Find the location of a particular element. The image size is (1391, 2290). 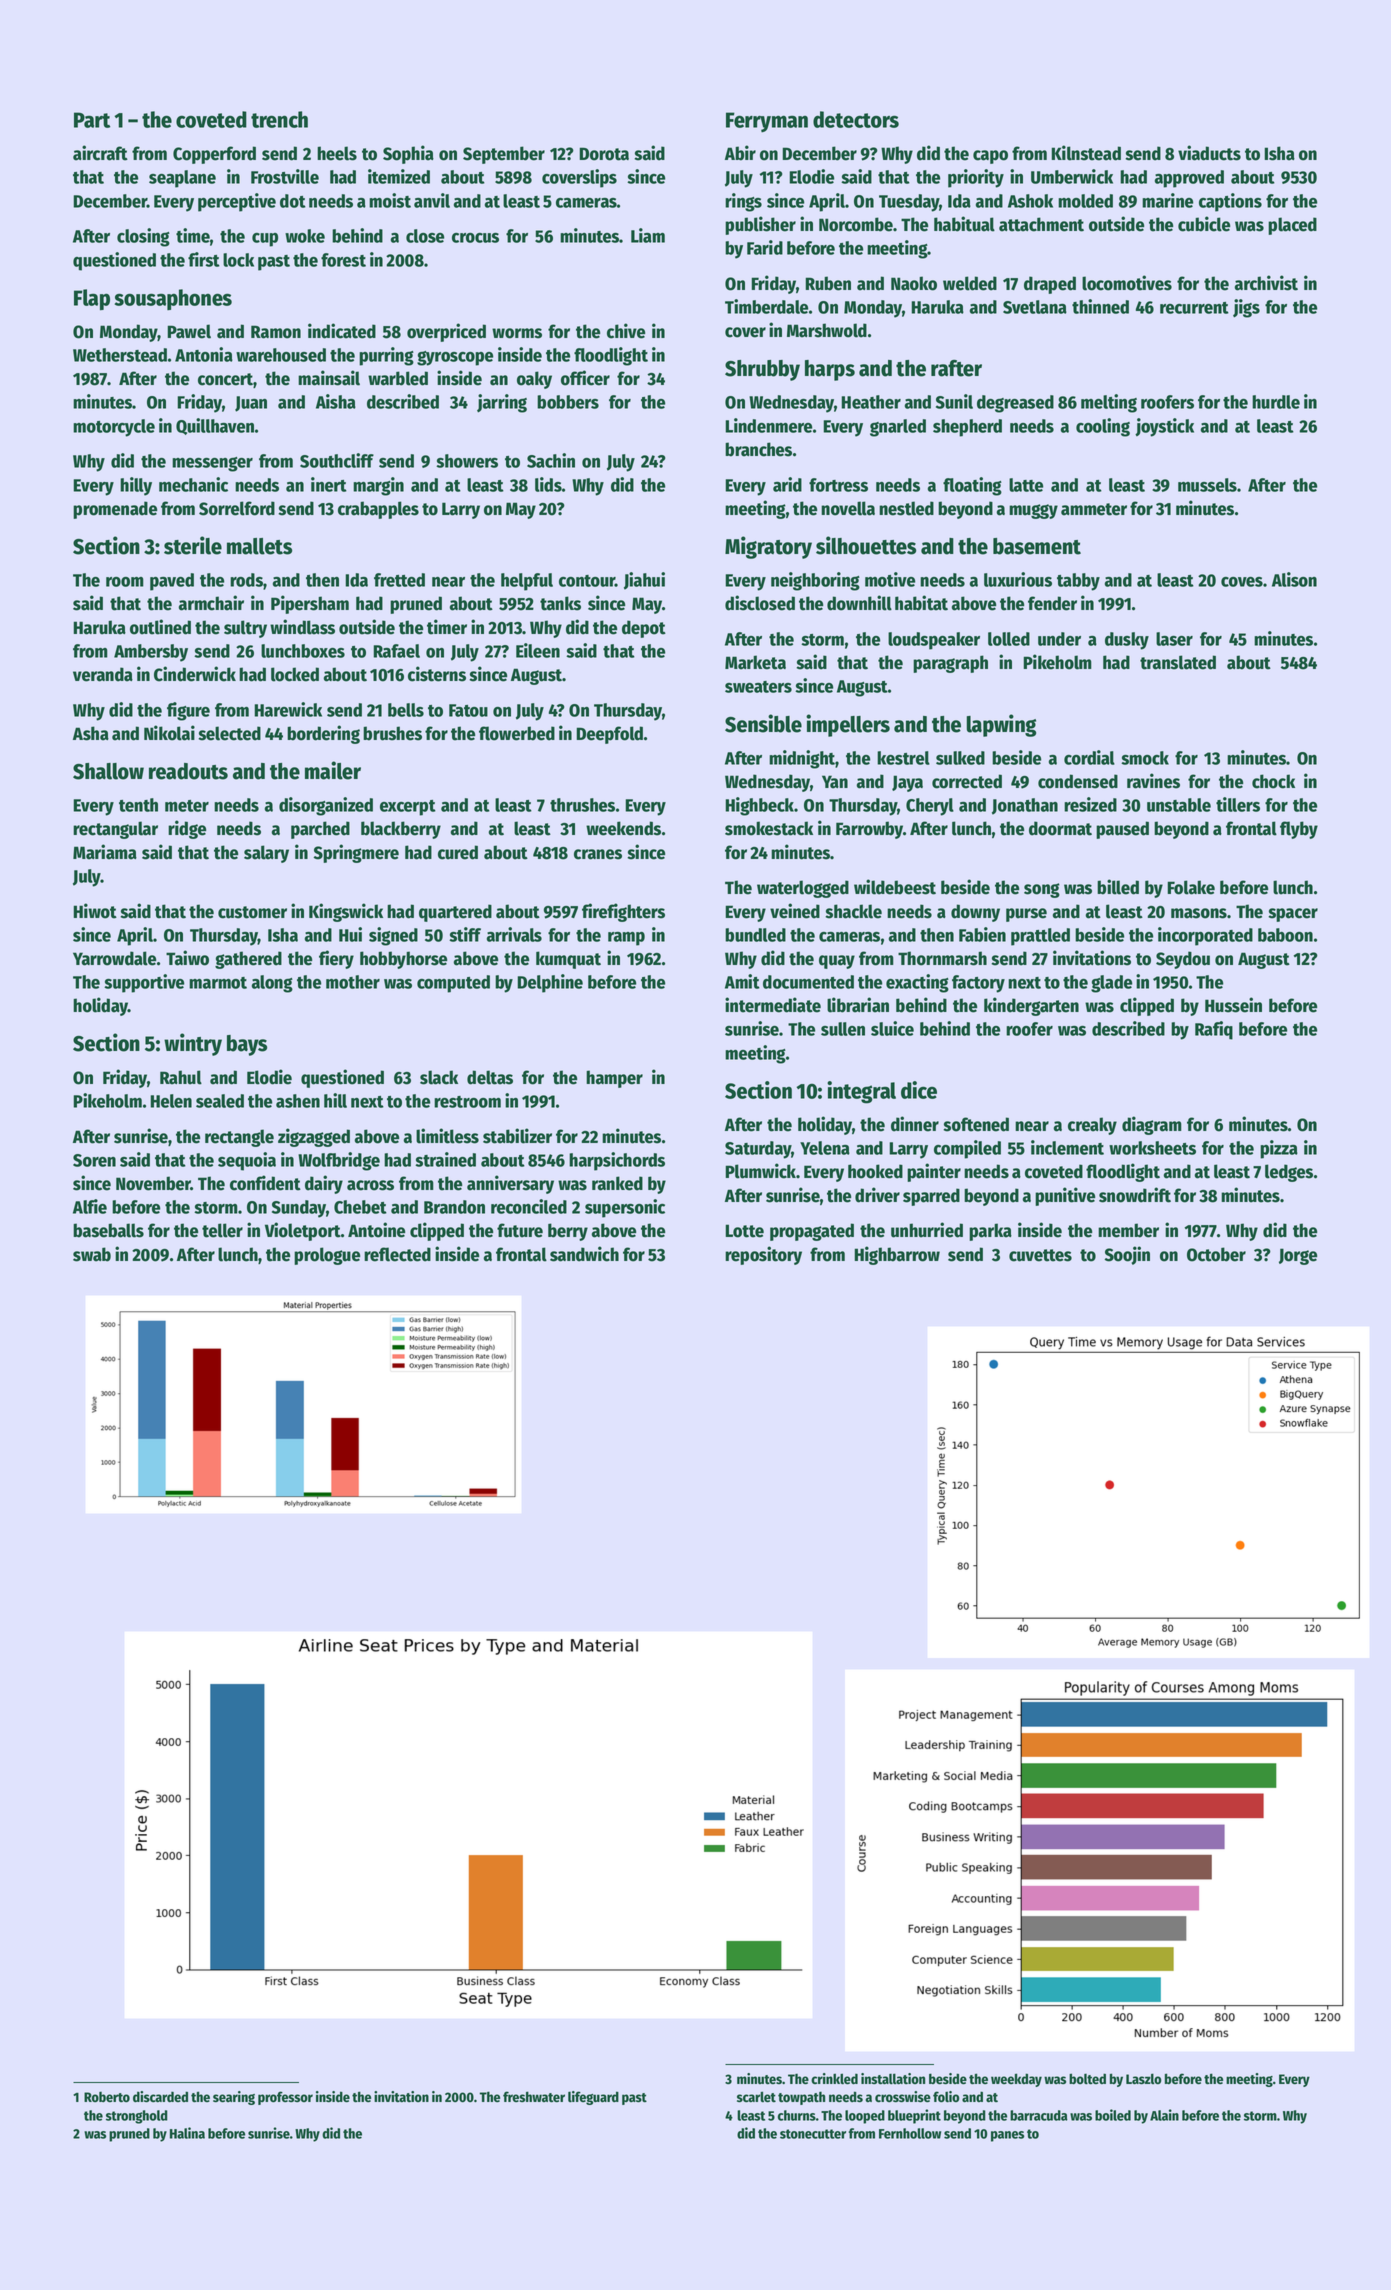

Copperford is located at coordinates (214, 155).
